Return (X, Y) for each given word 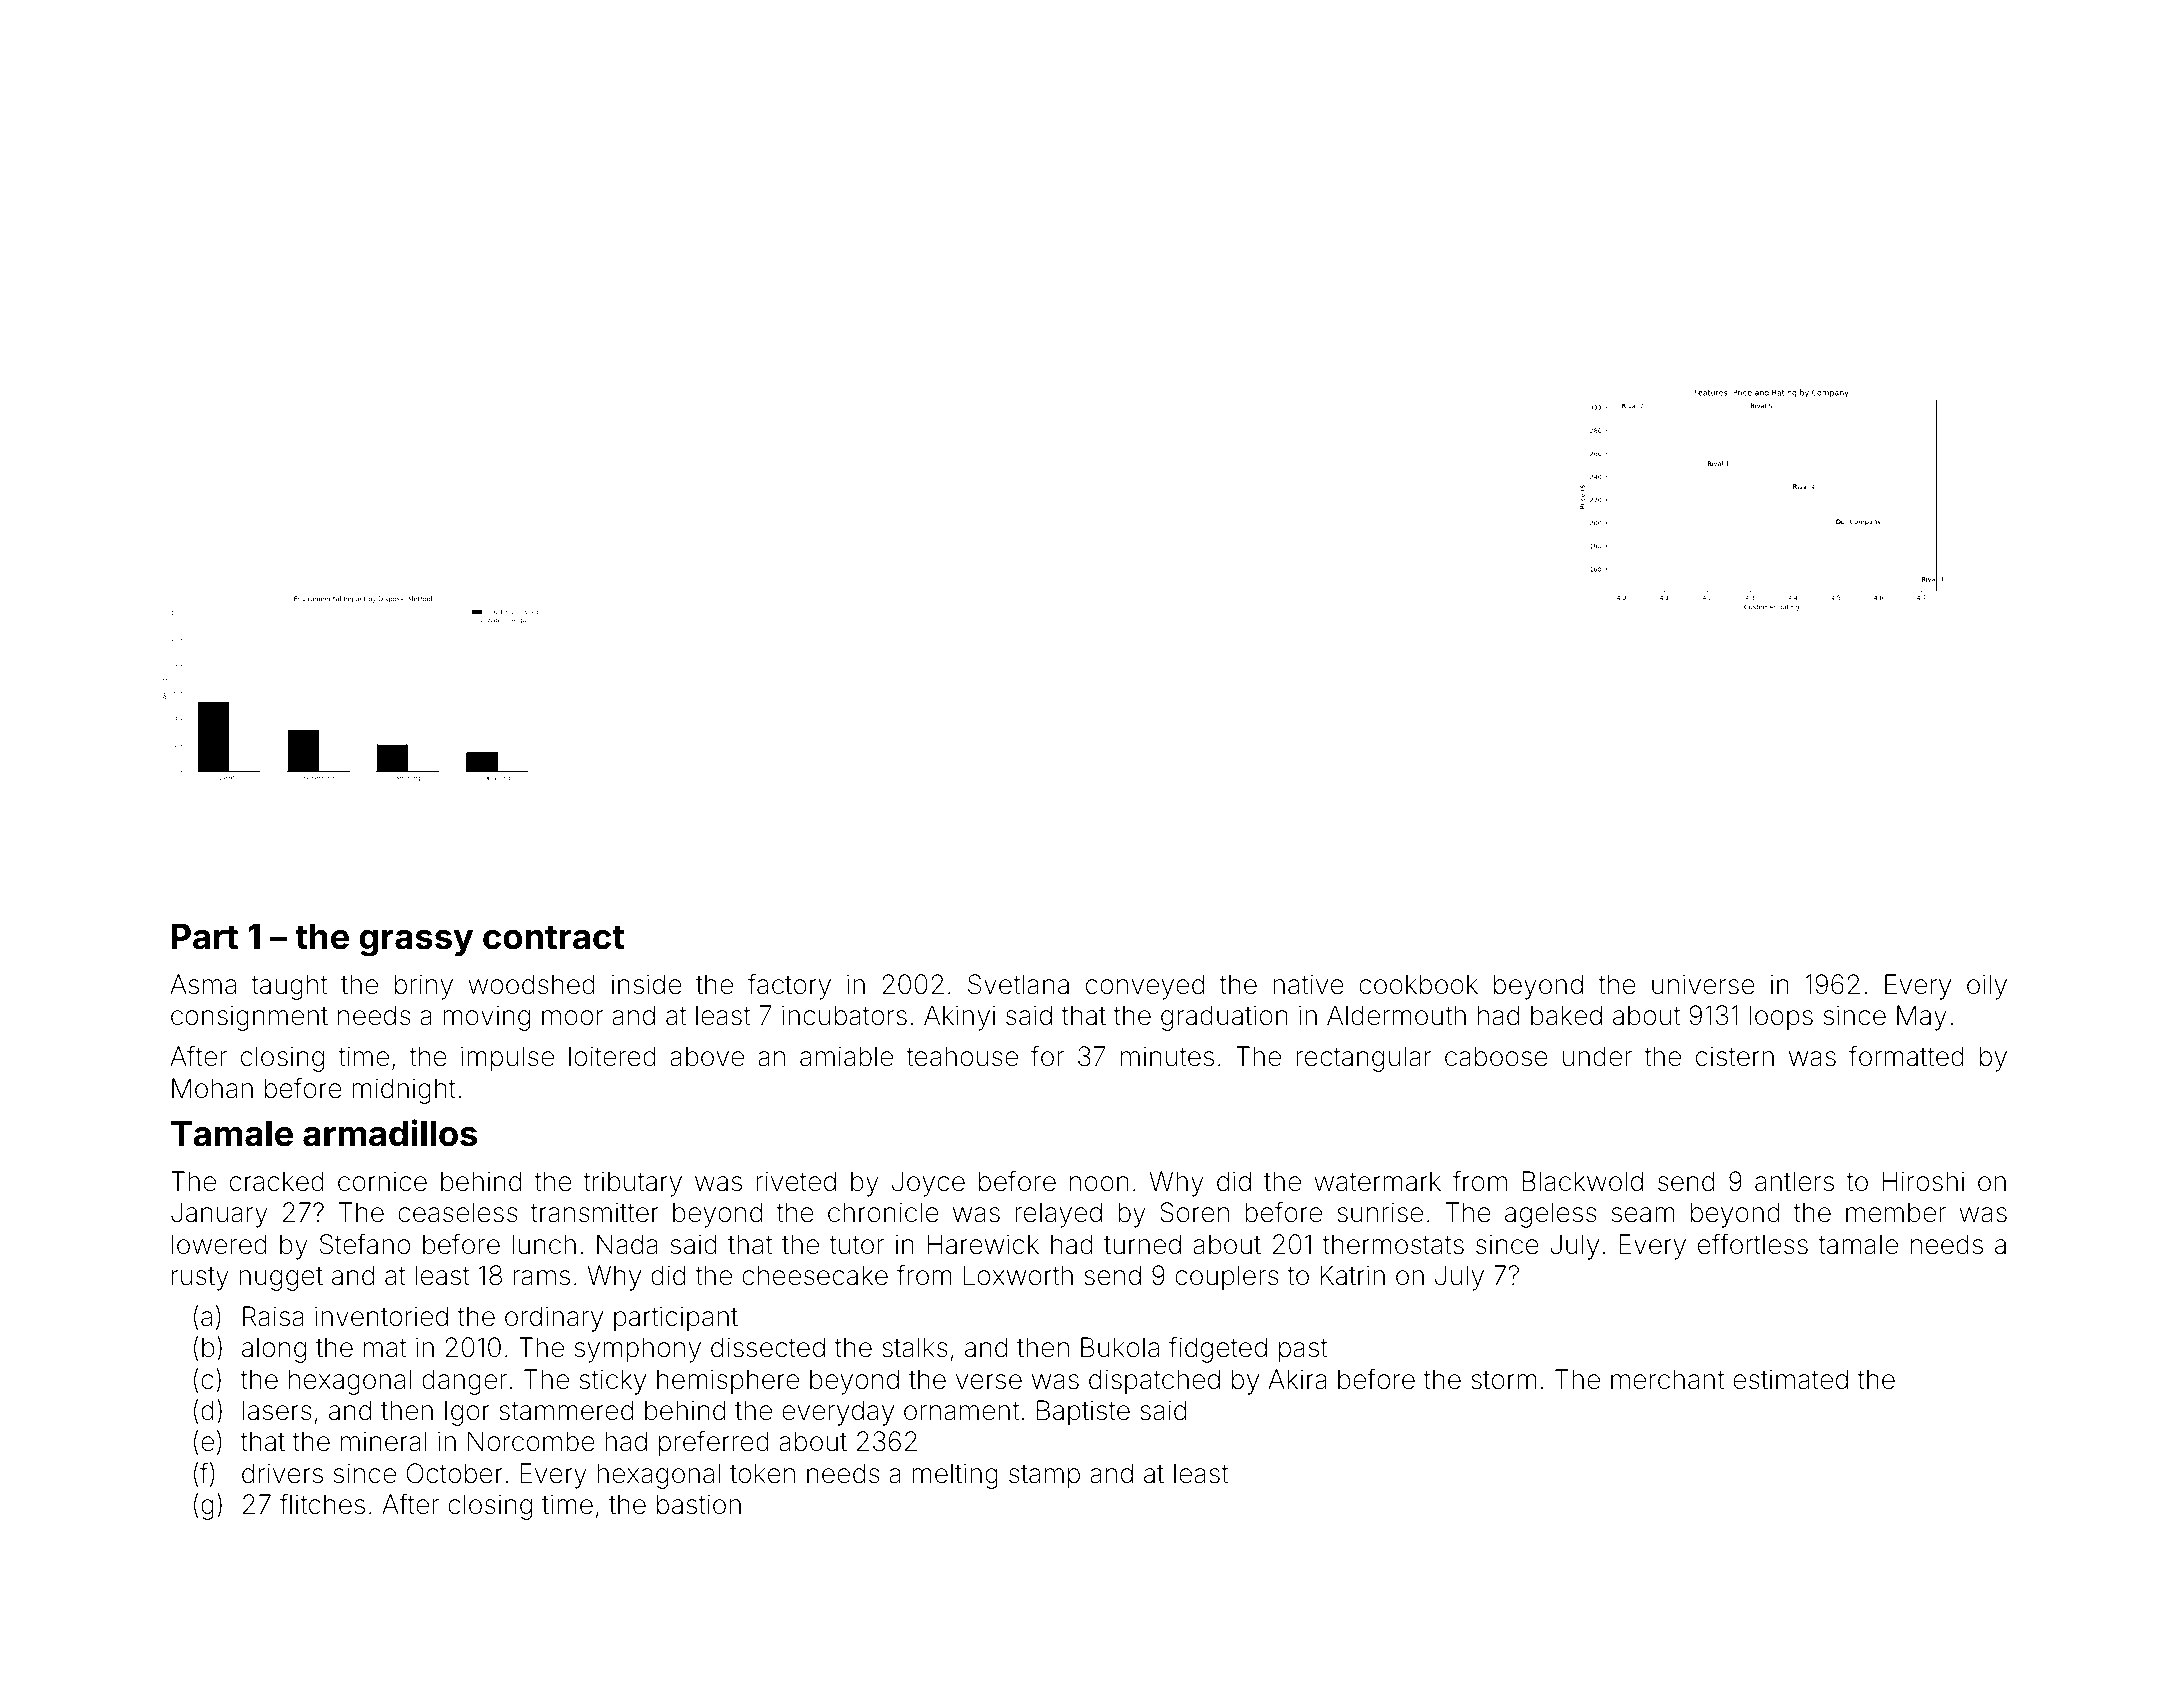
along (274, 1350)
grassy (416, 943)
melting (955, 1476)
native (1308, 984)
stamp (1044, 1477)
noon (1099, 1184)
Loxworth (1018, 1275)
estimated (1790, 1379)
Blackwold (1582, 1181)
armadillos (390, 1133)
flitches (322, 1504)
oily (1987, 987)
